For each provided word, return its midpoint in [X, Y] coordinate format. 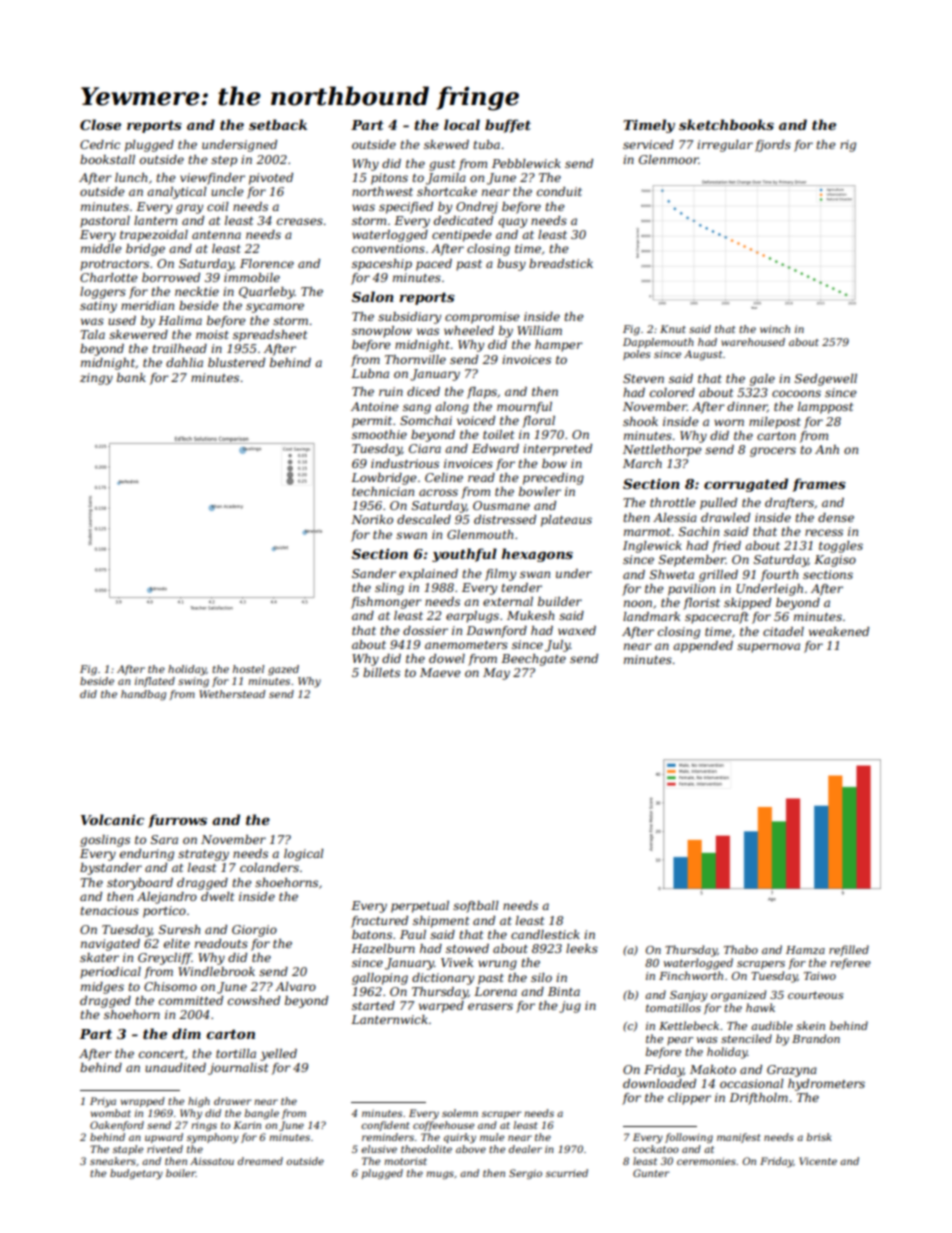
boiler [181, 1173]
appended [703, 647]
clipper [689, 1099]
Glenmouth [480, 534]
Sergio [525, 1174]
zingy [96, 379]
